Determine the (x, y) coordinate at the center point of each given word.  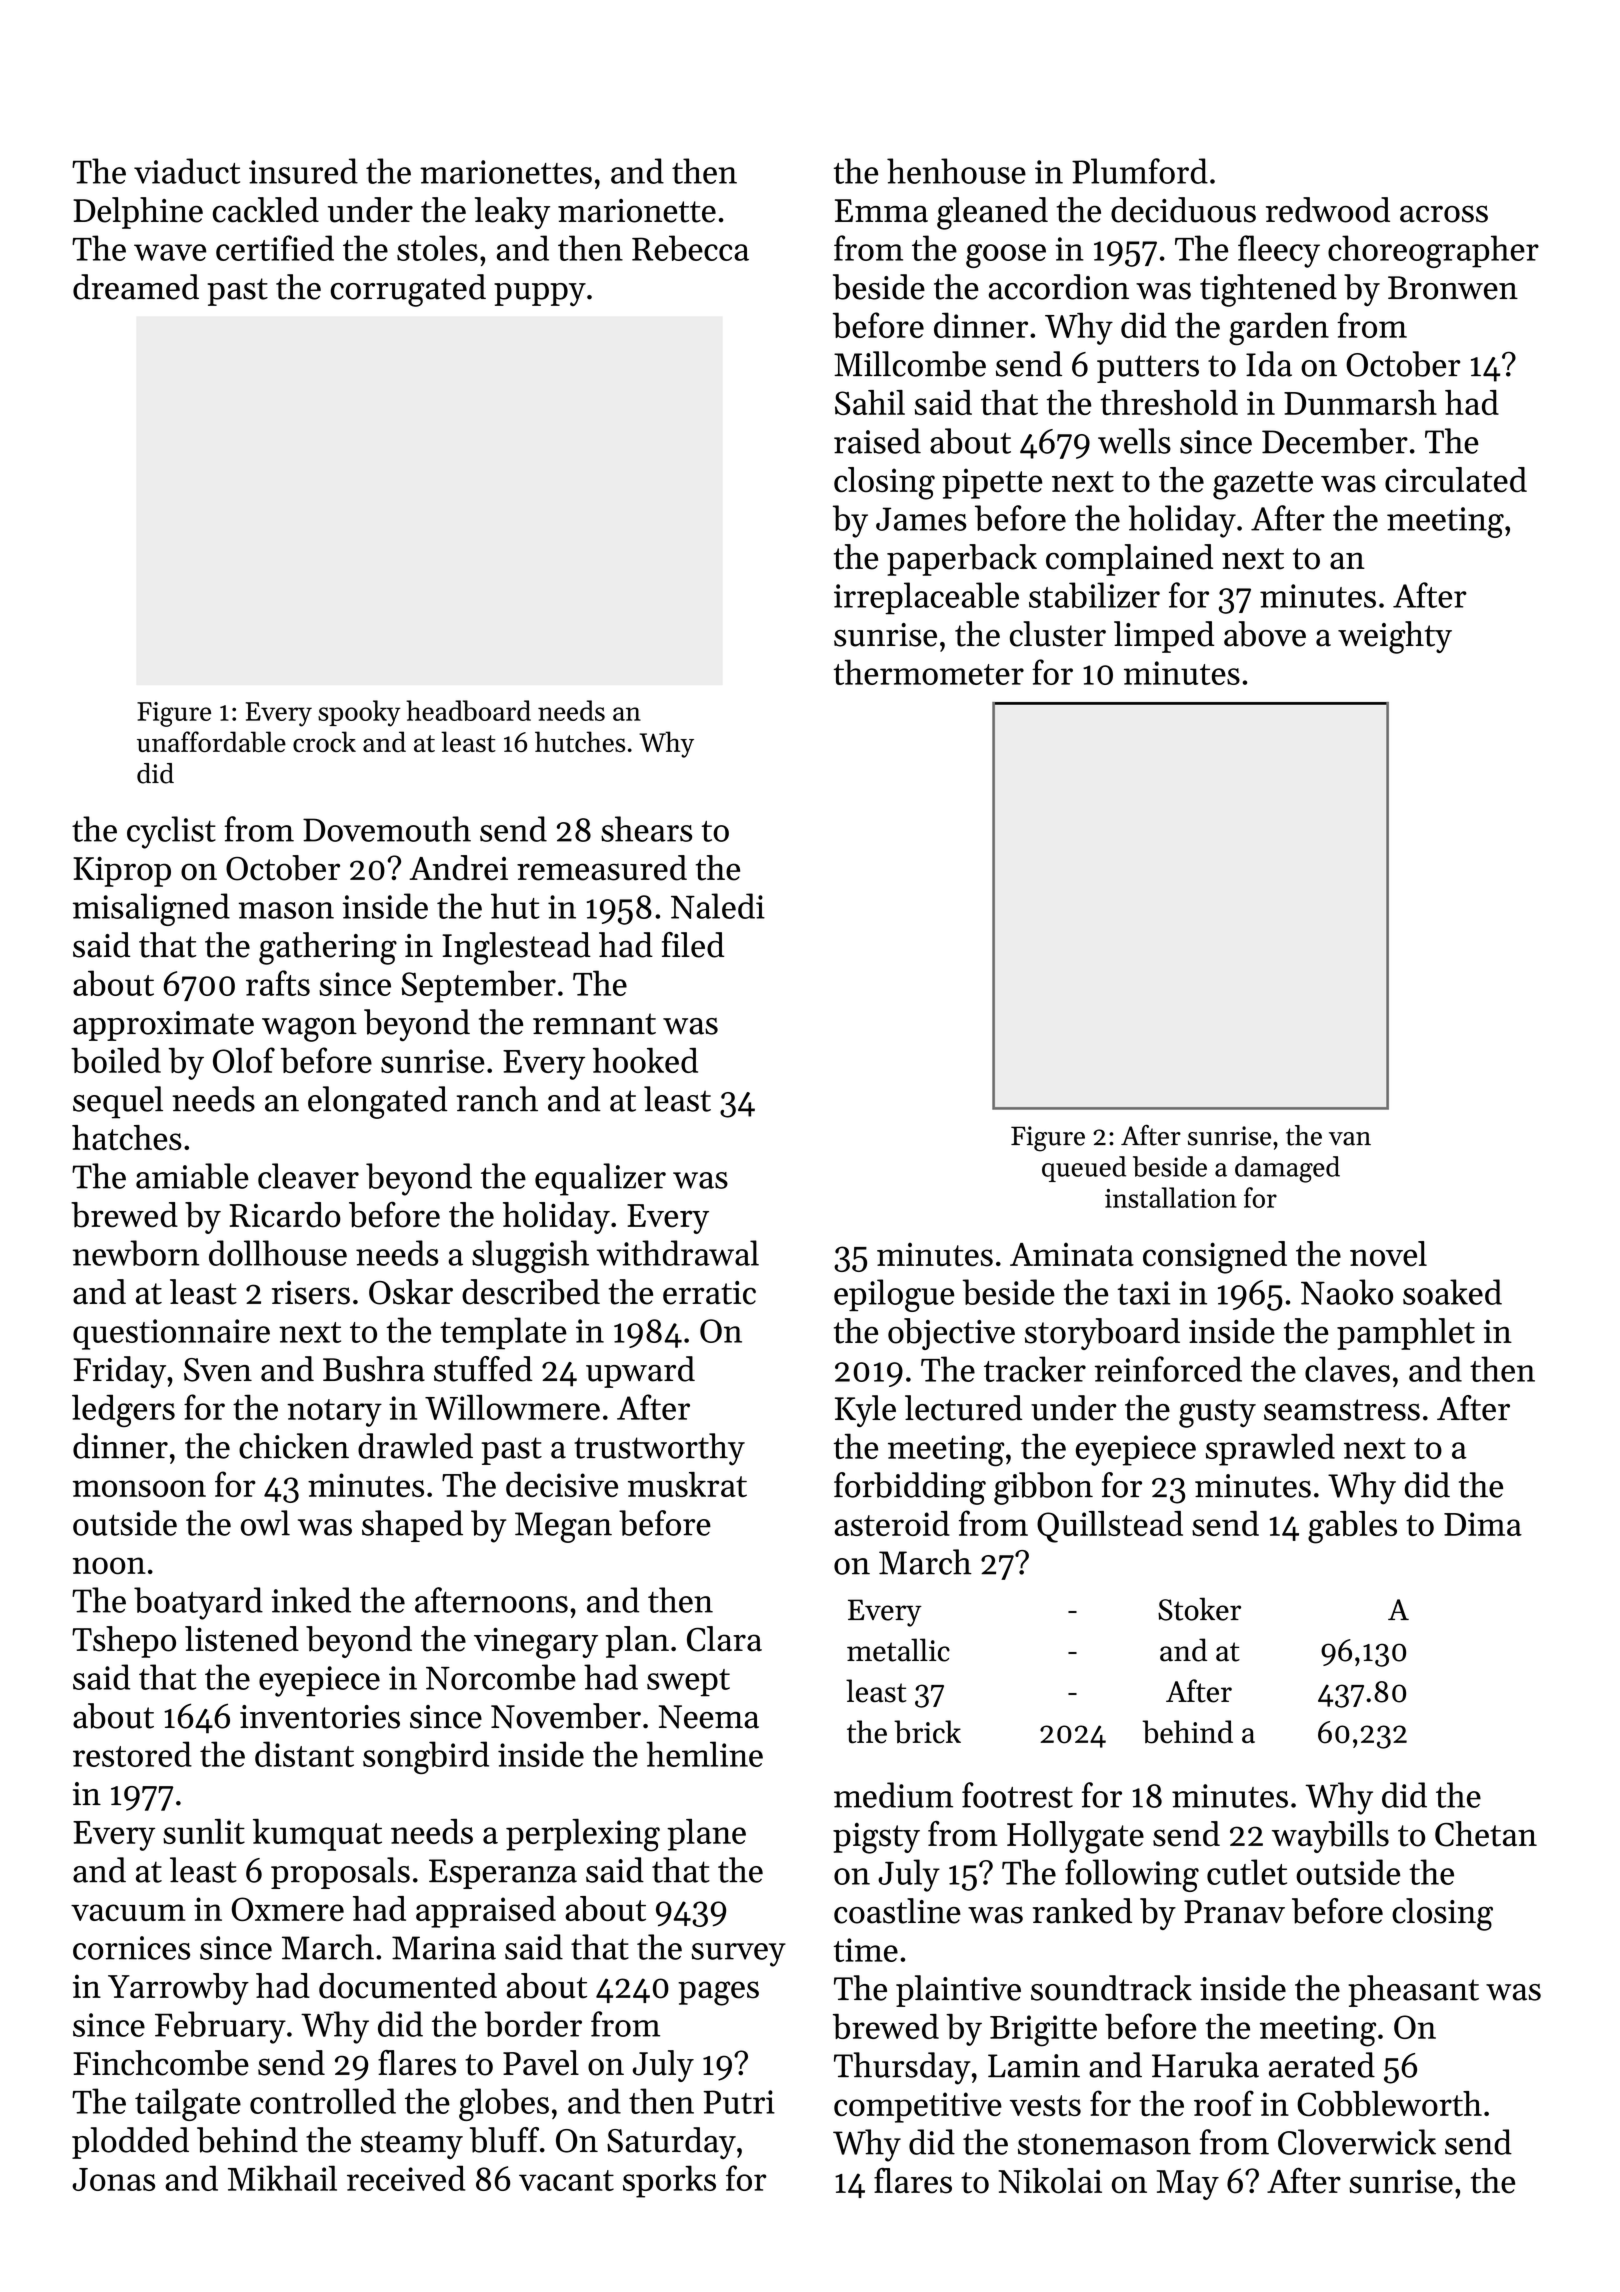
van (1350, 1139)
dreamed (136, 287)
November (566, 1716)
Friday (119, 1372)
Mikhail (282, 2178)
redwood (1328, 210)
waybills (1330, 1837)
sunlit (204, 1831)
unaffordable (211, 741)
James (921, 519)
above (1265, 634)
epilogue (894, 1295)
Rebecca (690, 248)
